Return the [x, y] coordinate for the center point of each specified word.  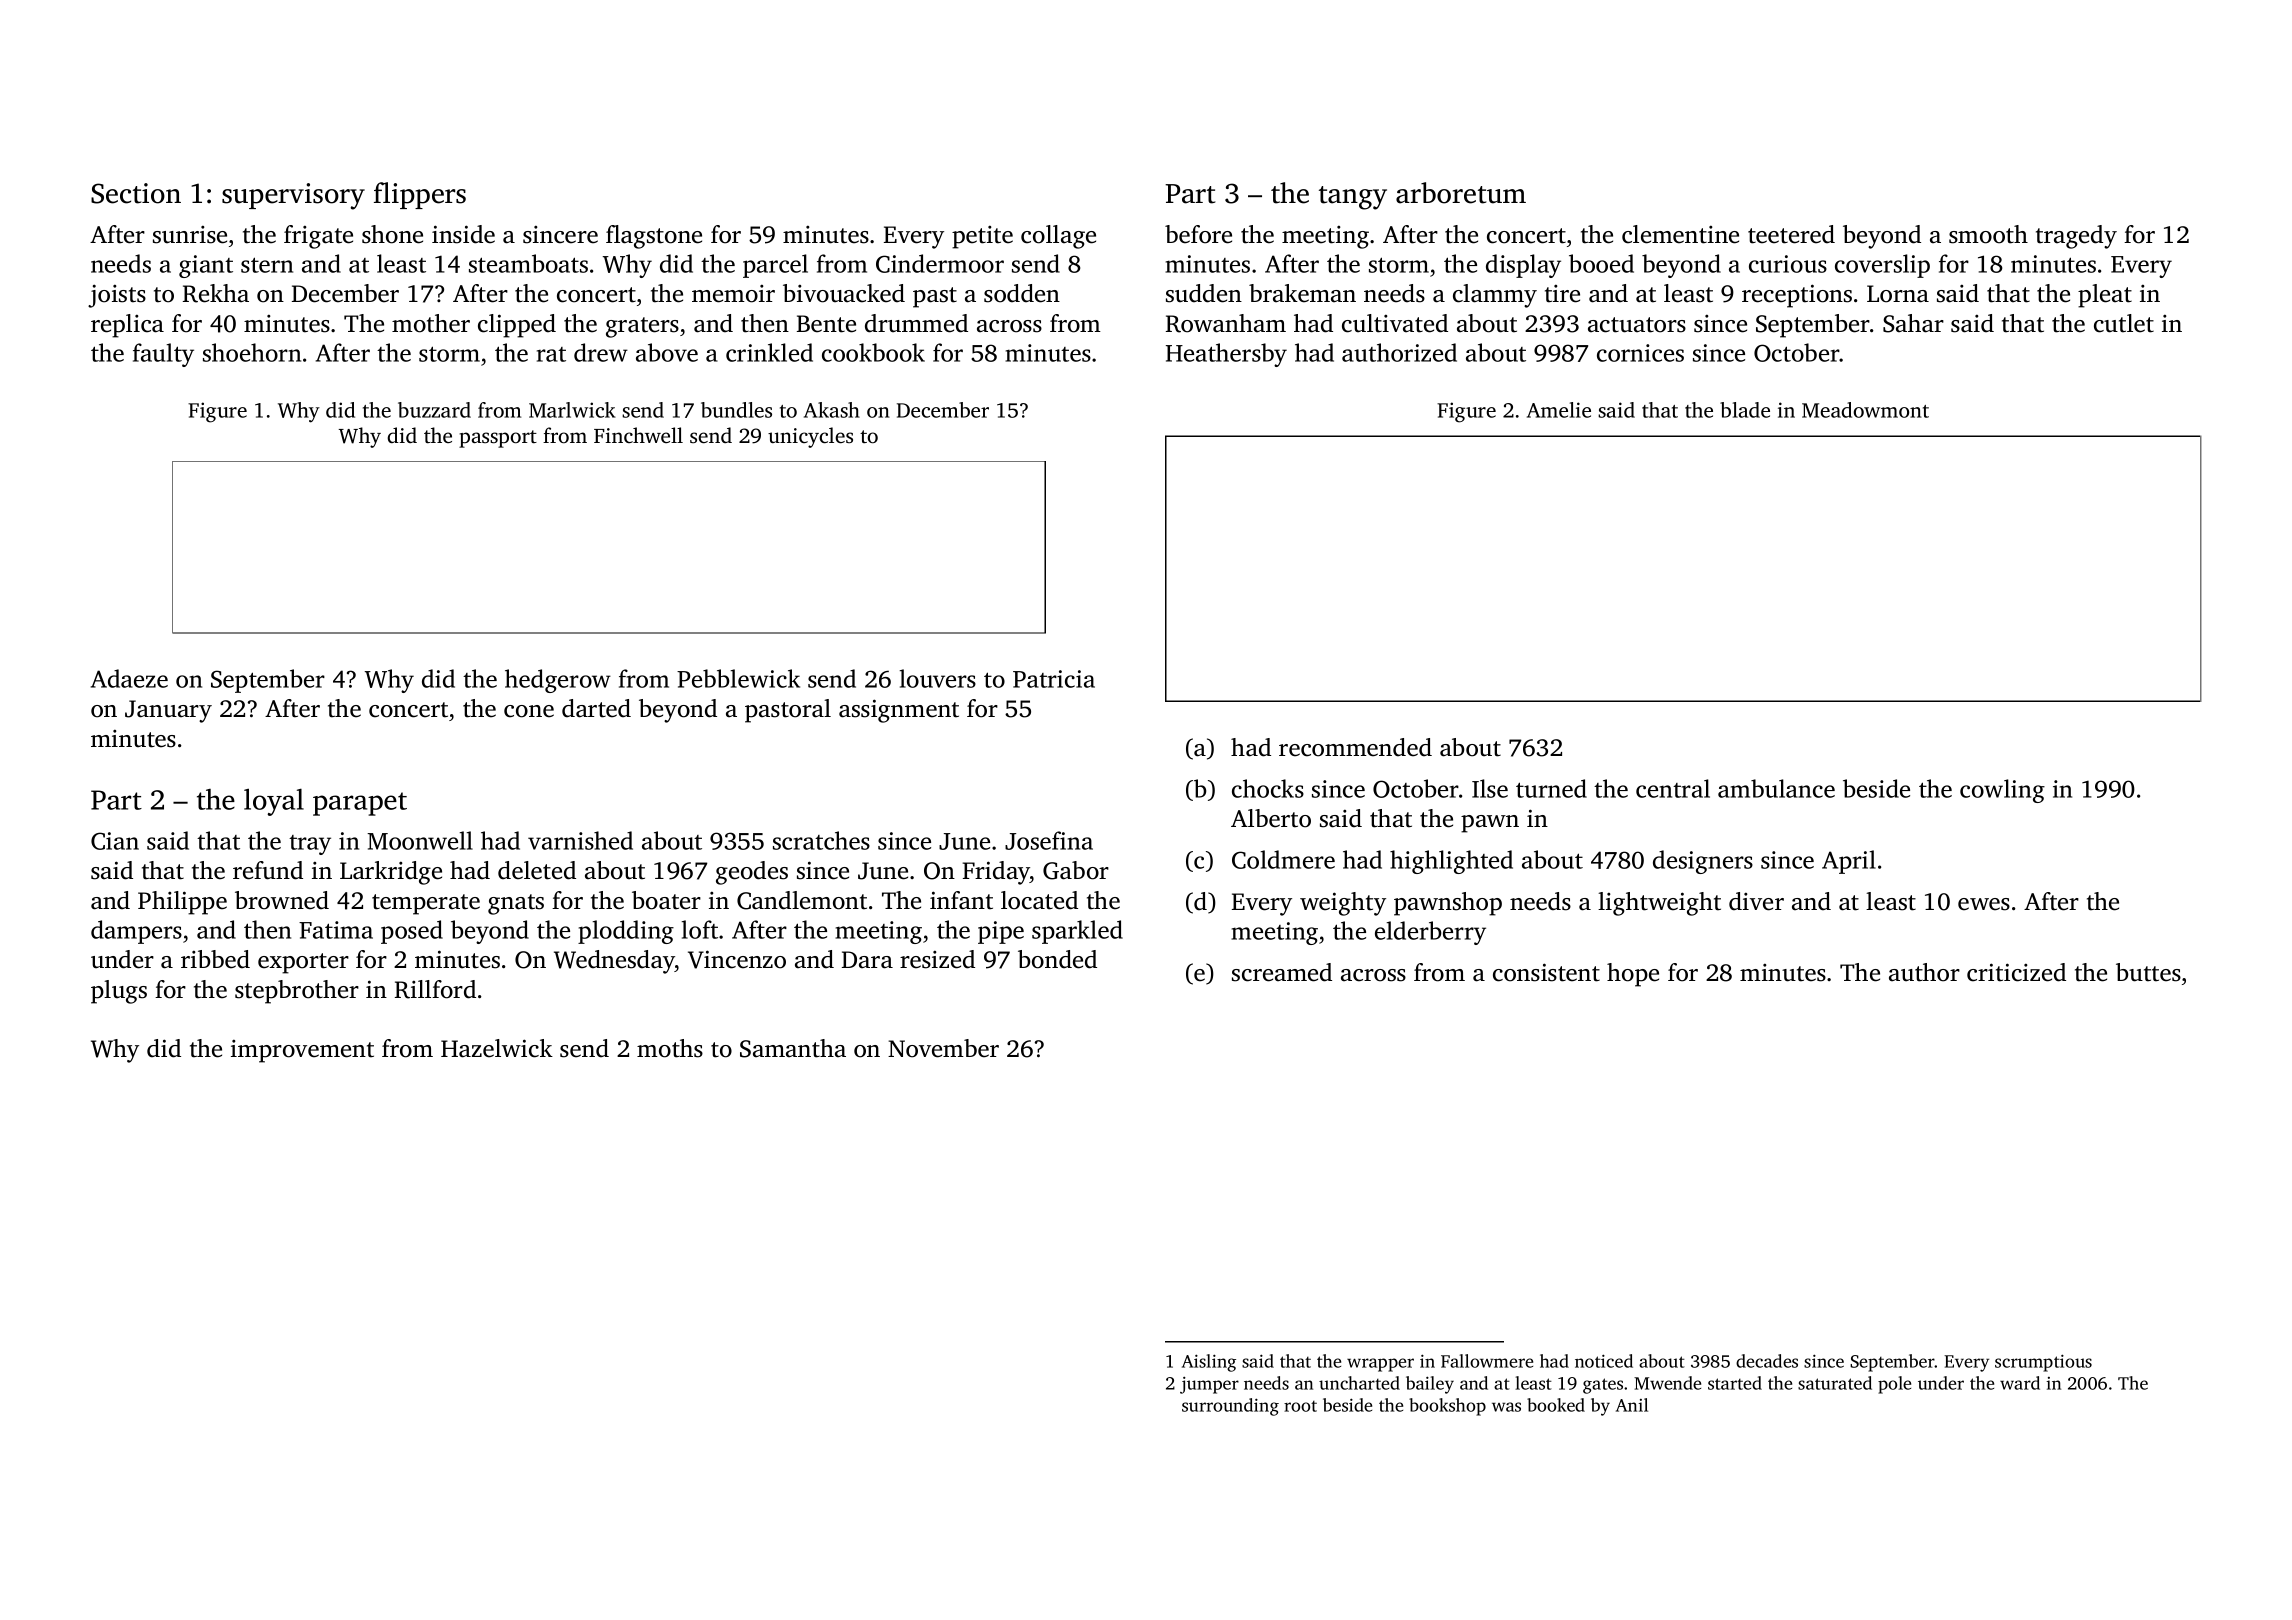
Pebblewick [738, 678]
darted [596, 708]
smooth [1988, 234]
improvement [302, 1051]
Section [136, 193]
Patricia [1054, 679]
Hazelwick [497, 1048]
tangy [1353, 198]
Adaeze [129, 678]
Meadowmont [1865, 410]
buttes [2148, 972]
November [943, 1048]
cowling [2002, 791]
